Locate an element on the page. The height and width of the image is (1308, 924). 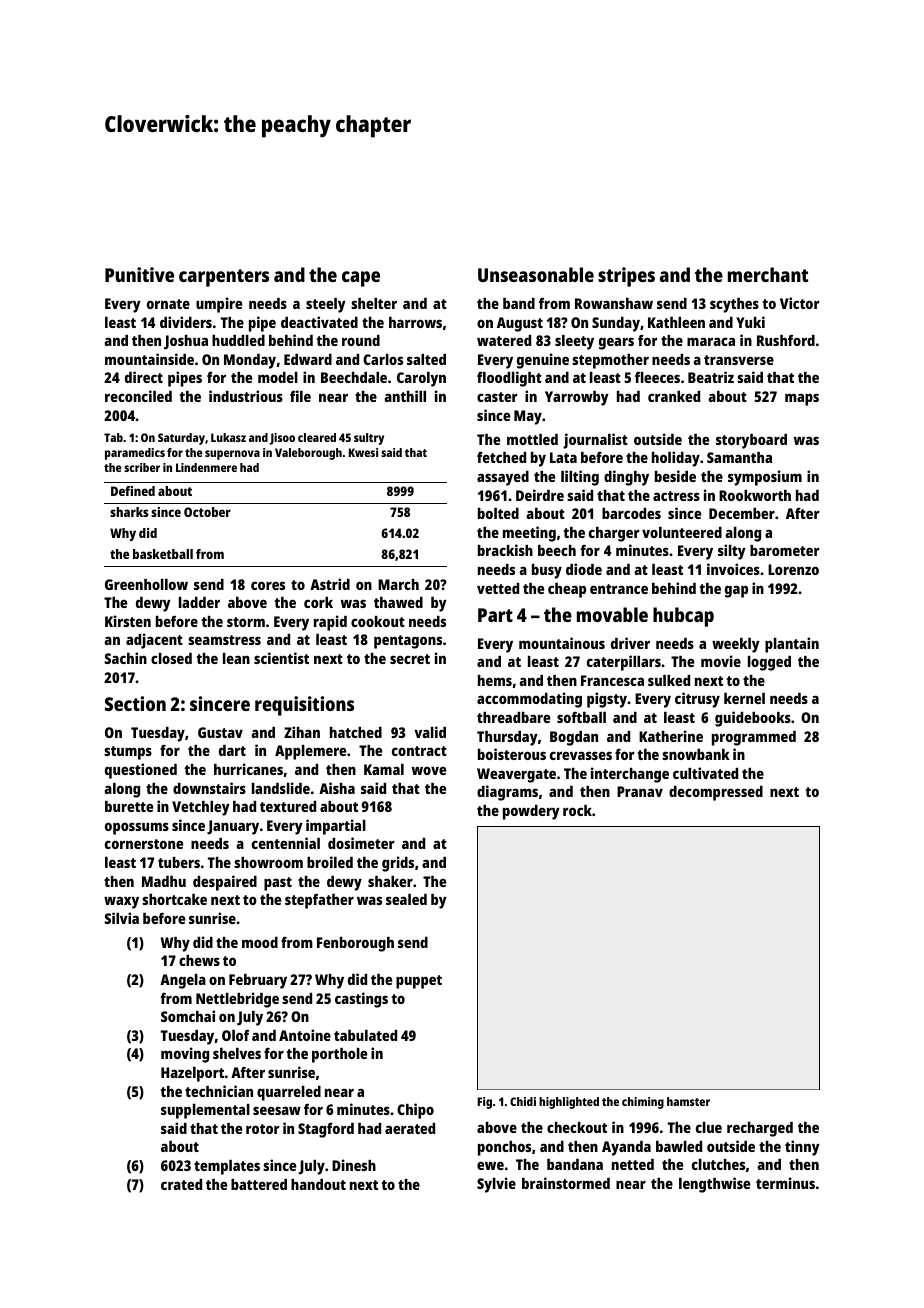
Somchai is located at coordinates (188, 1016).
